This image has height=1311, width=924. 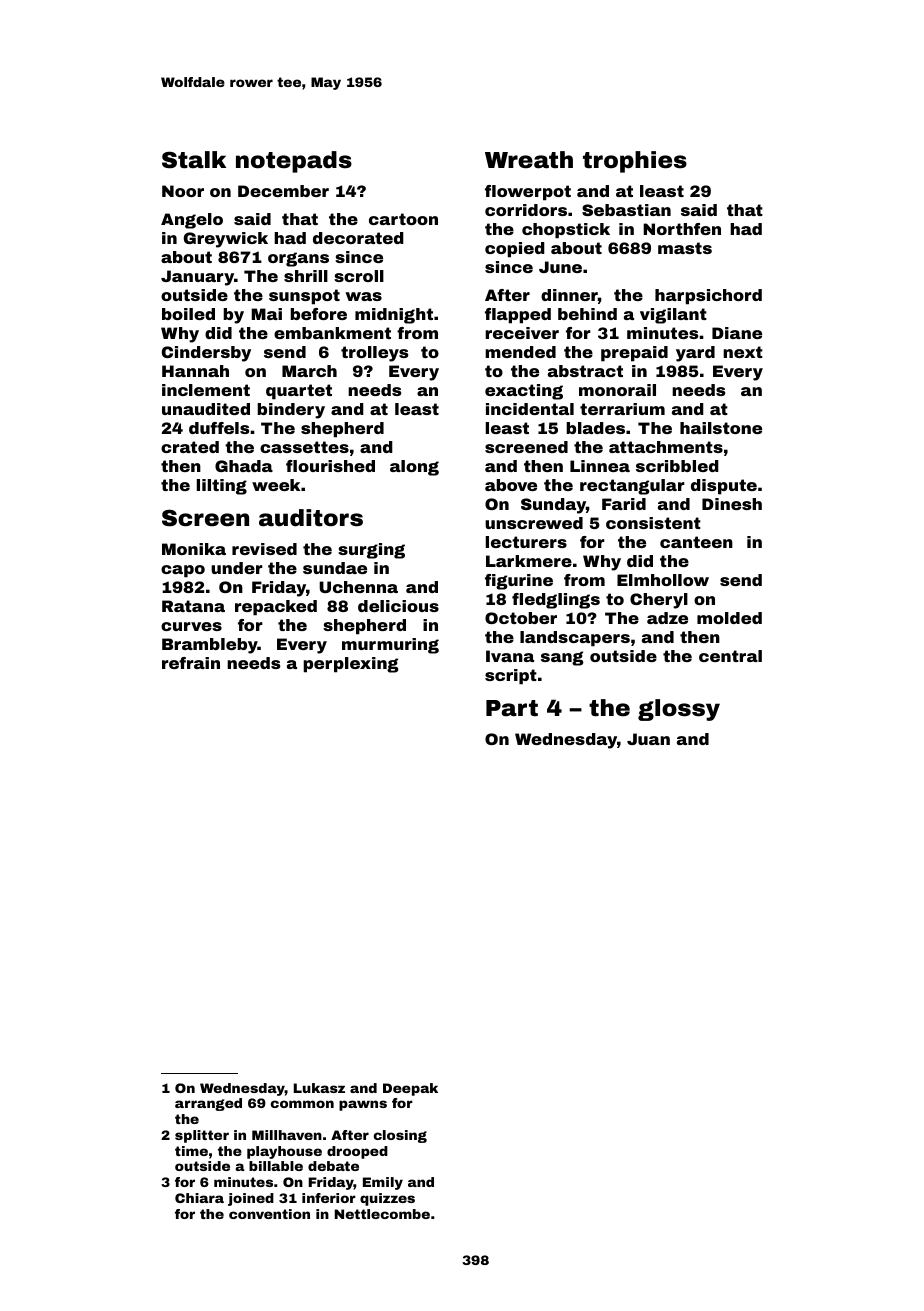 I want to click on rectangular, so click(x=632, y=487).
